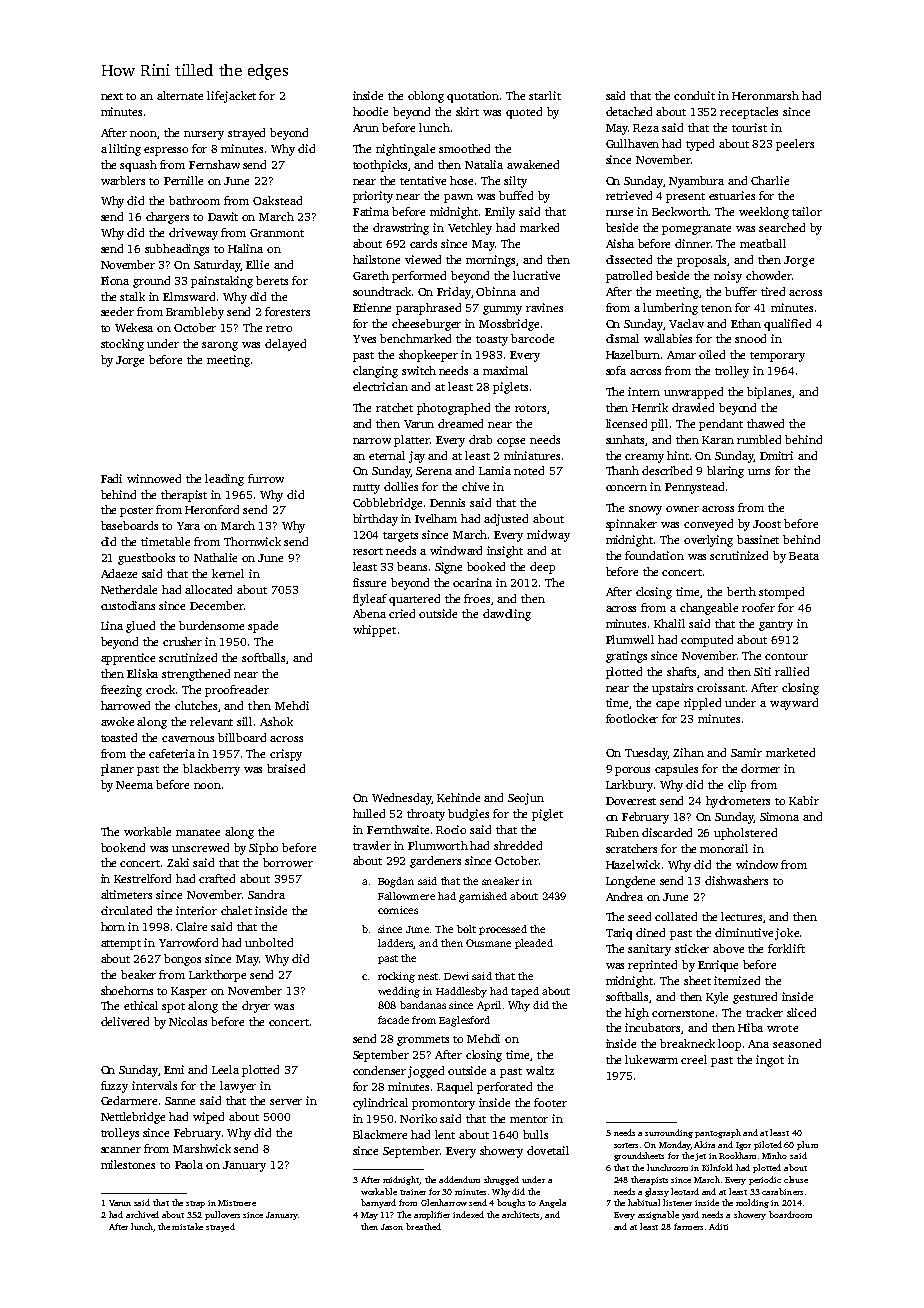  I want to click on Abena, so click(369, 613).
